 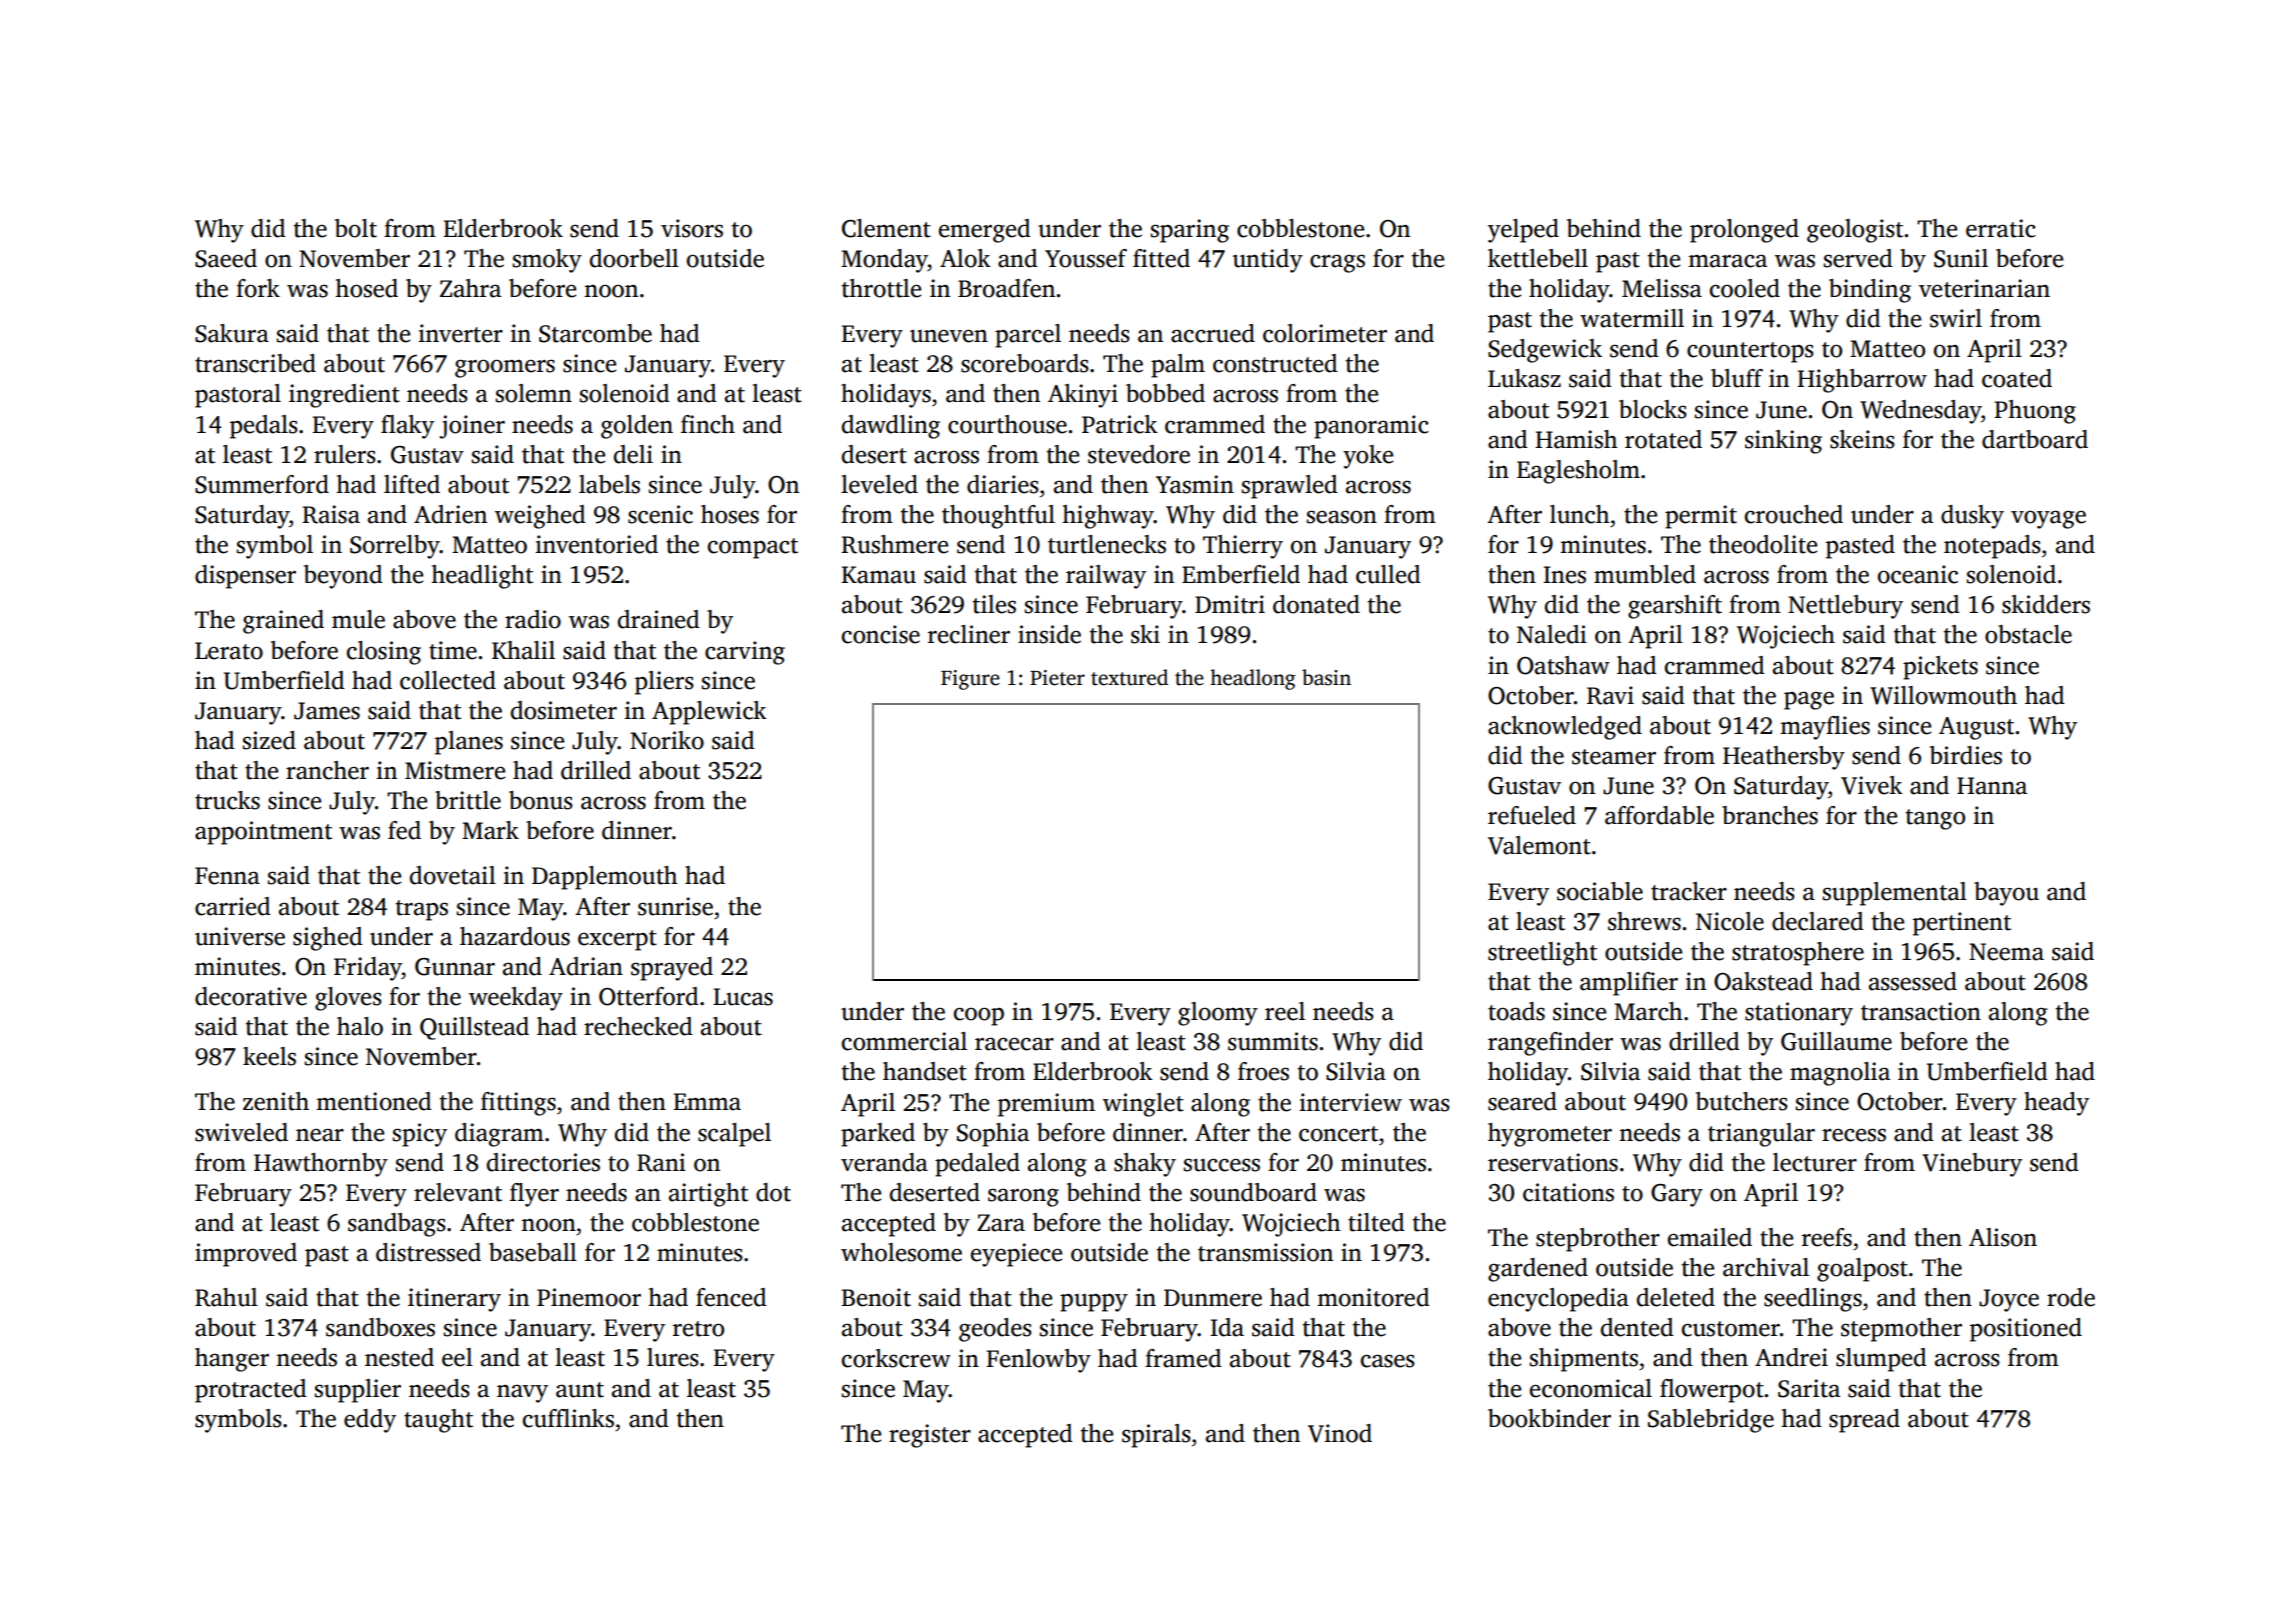 I want to click on mumbled, so click(x=1645, y=574).
